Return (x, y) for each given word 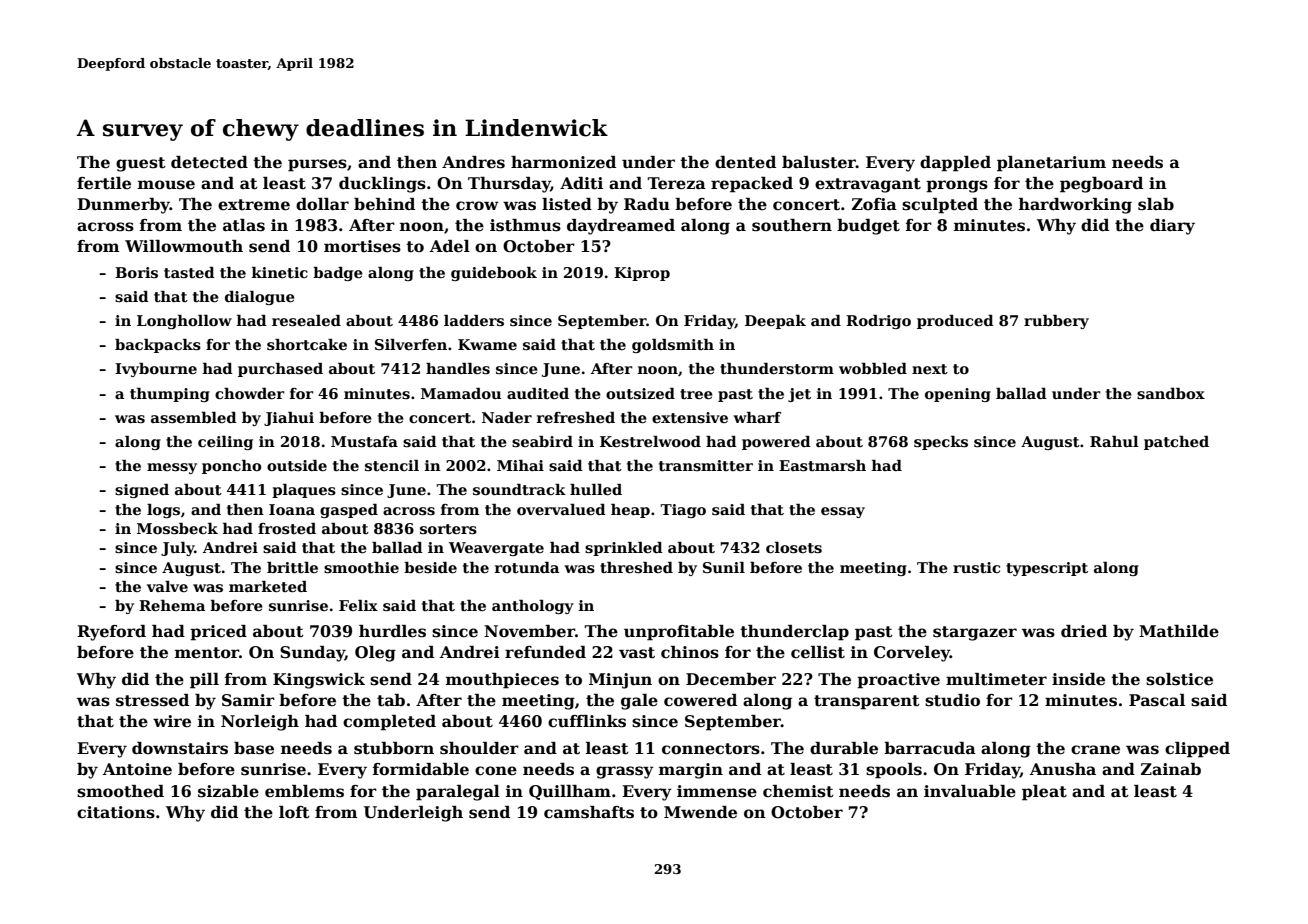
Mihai (520, 465)
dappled (955, 164)
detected (209, 162)
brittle (292, 567)
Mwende (700, 812)
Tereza (676, 183)
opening (958, 395)
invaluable (970, 791)
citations (116, 812)
